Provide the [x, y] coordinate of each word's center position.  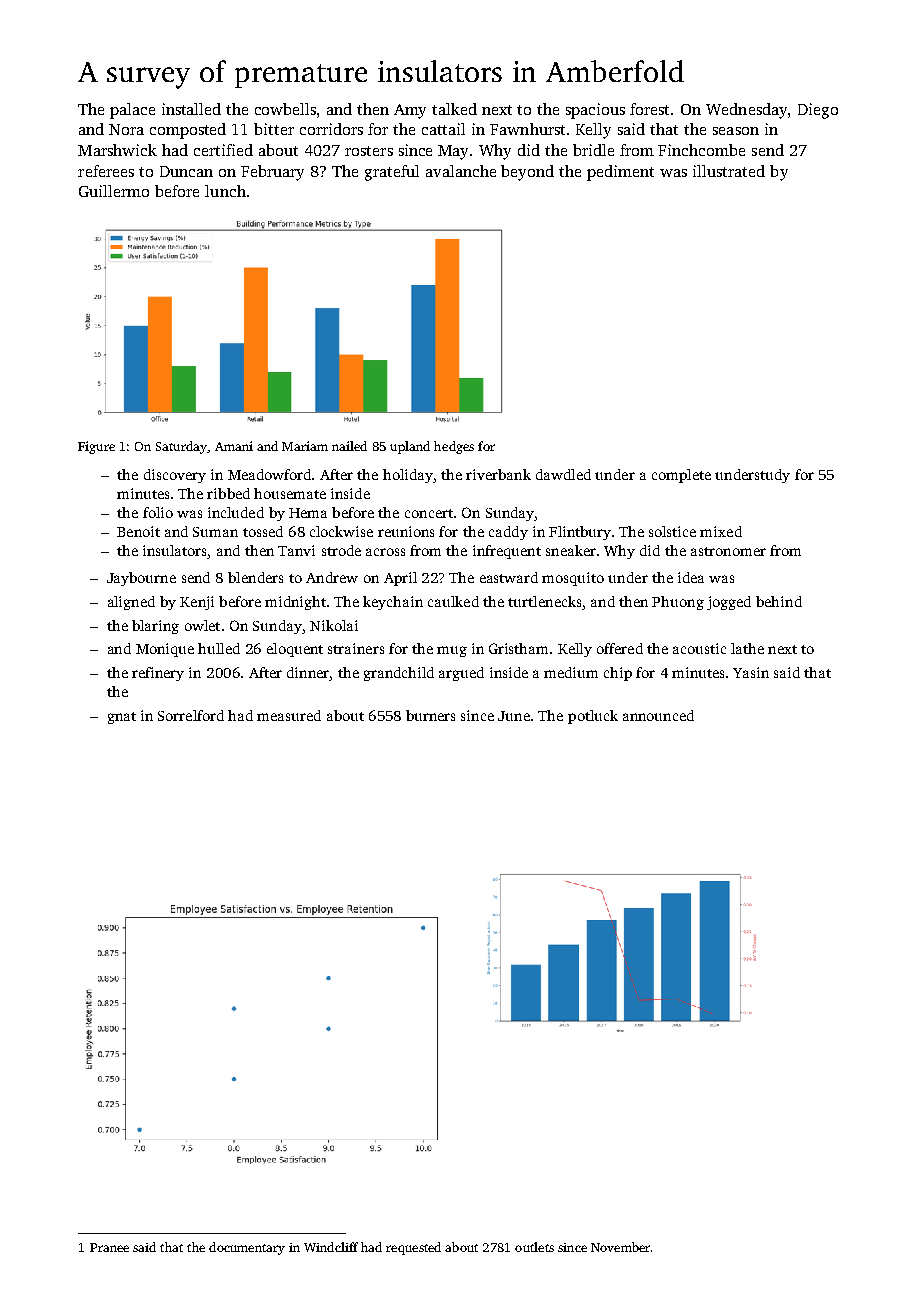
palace [132, 111]
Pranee [109, 1247]
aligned [131, 603]
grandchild [399, 674]
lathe [747, 648]
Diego [818, 111]
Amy [410, 111]
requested [413, 1248]
